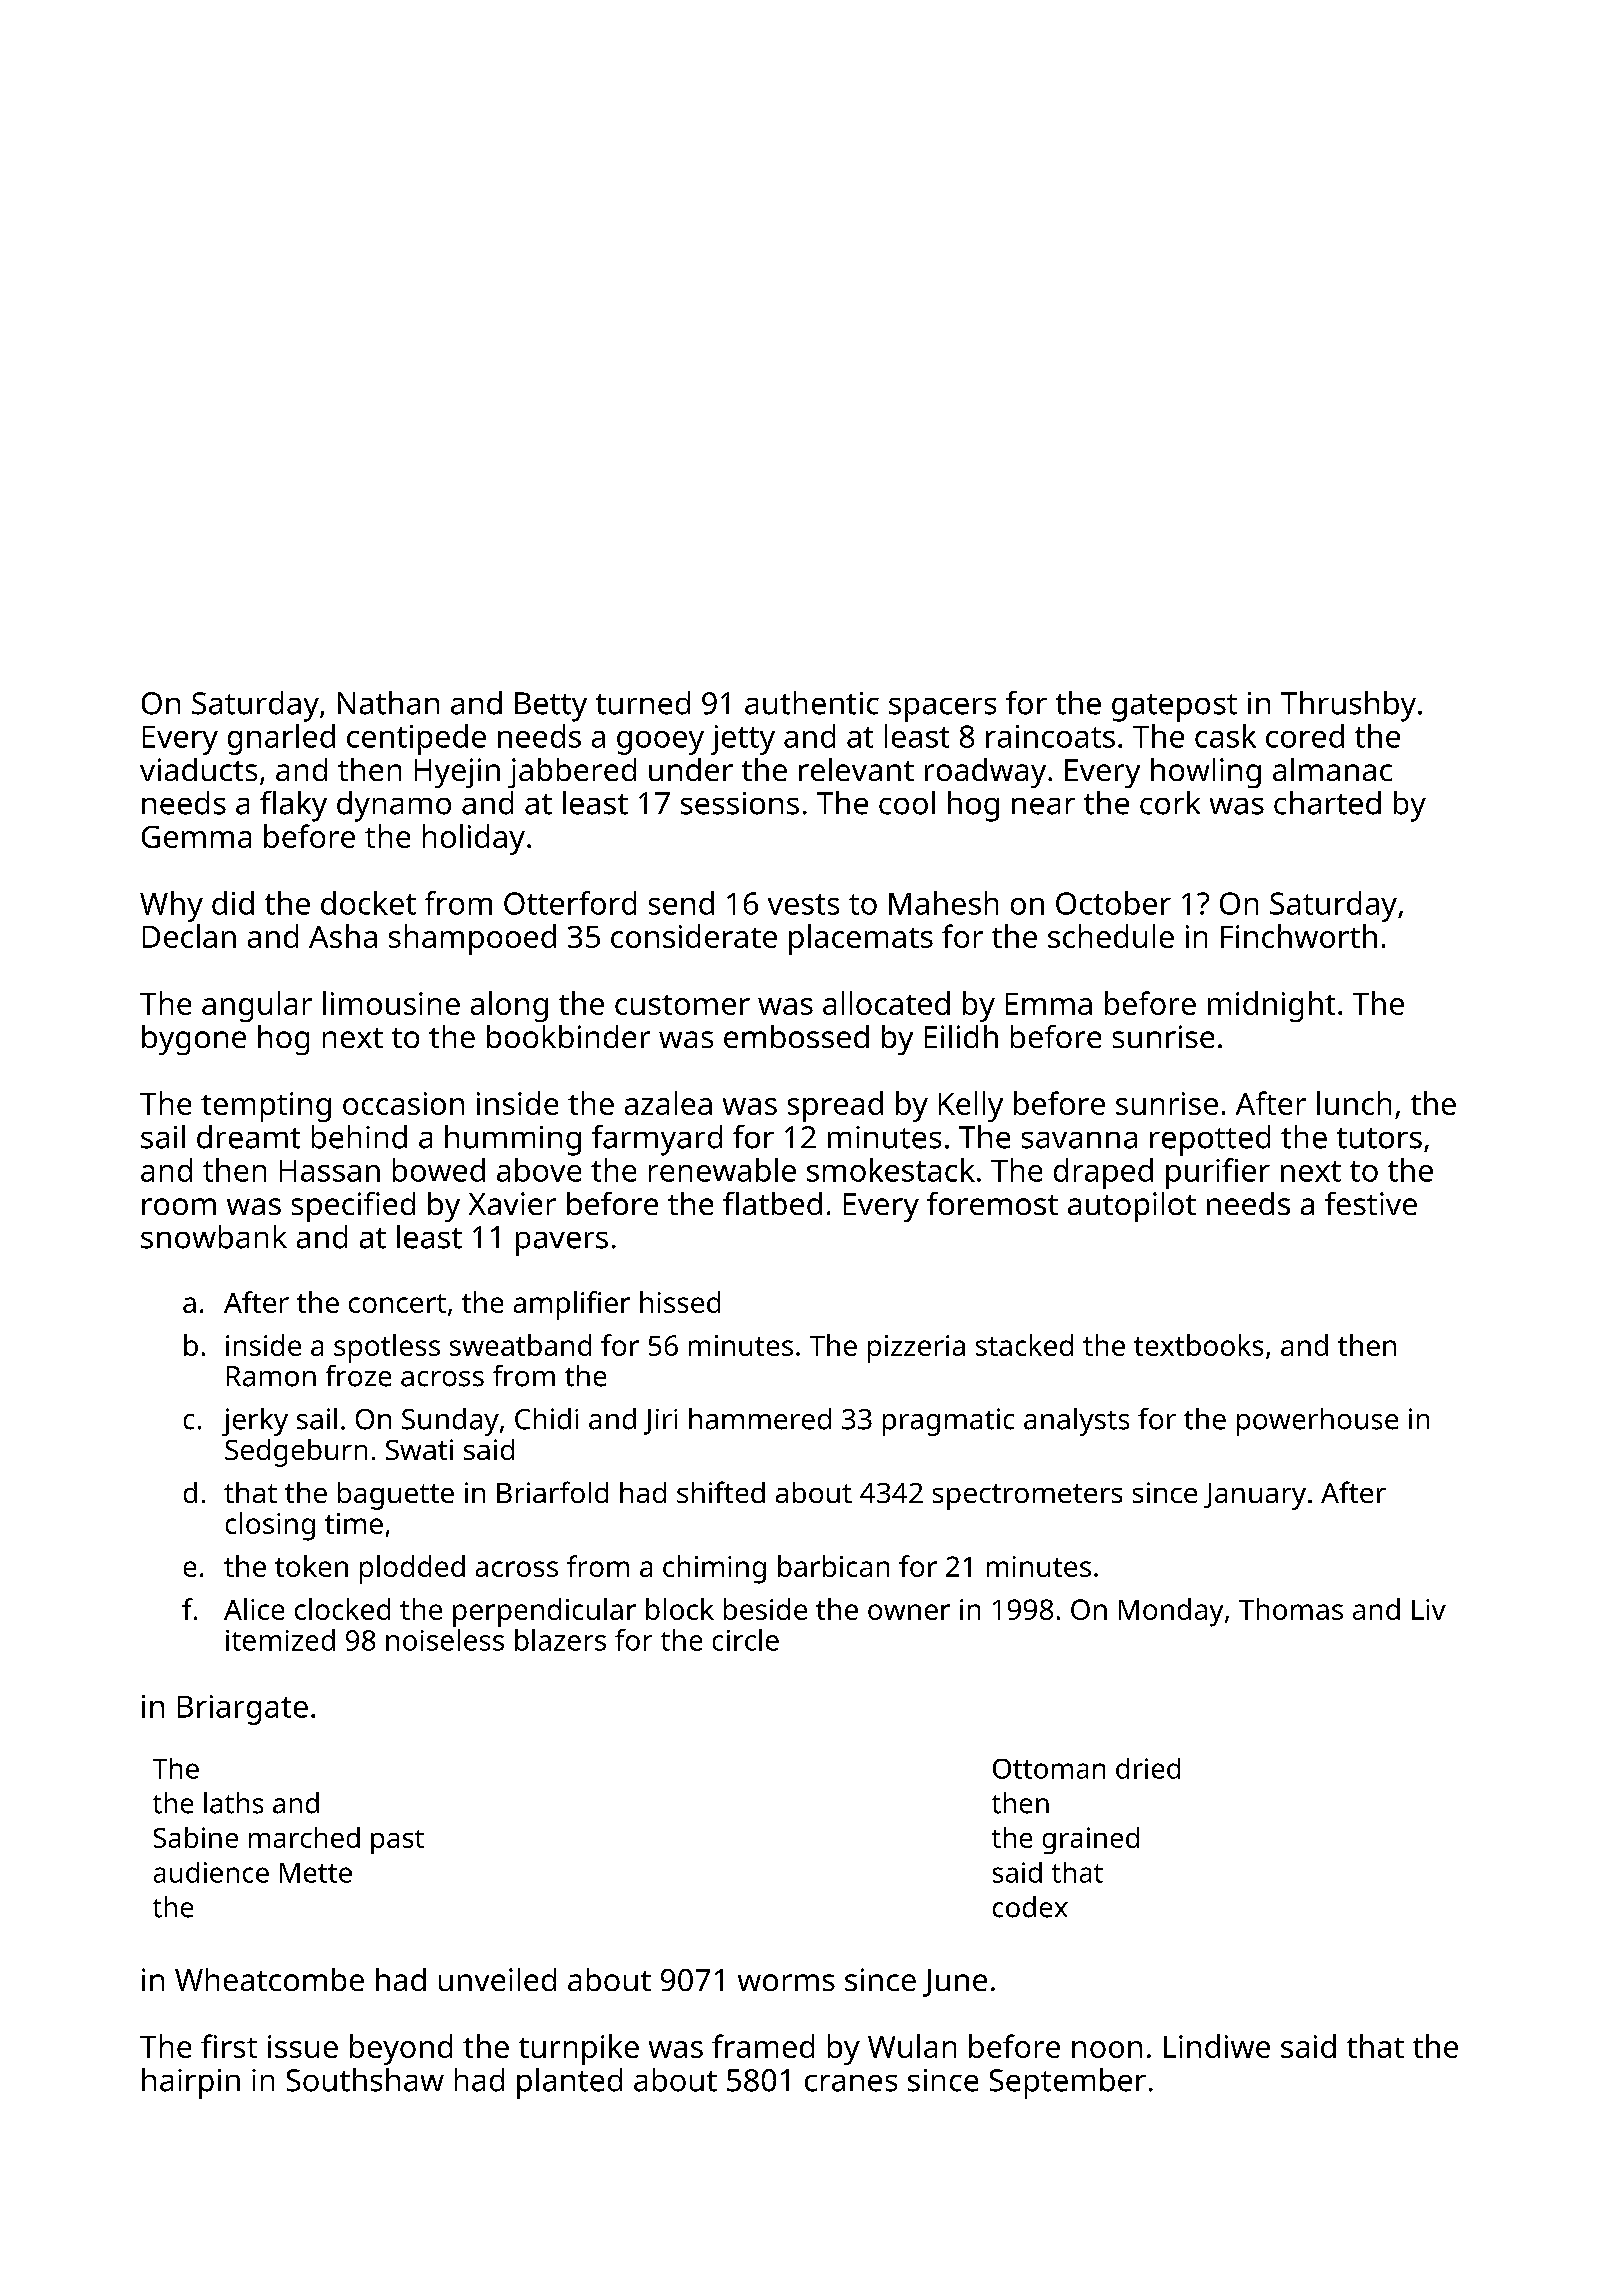  What do you see at coordinates (643, 703) in the screenshot?
I see `turned` at bounding box center [643, 703].
